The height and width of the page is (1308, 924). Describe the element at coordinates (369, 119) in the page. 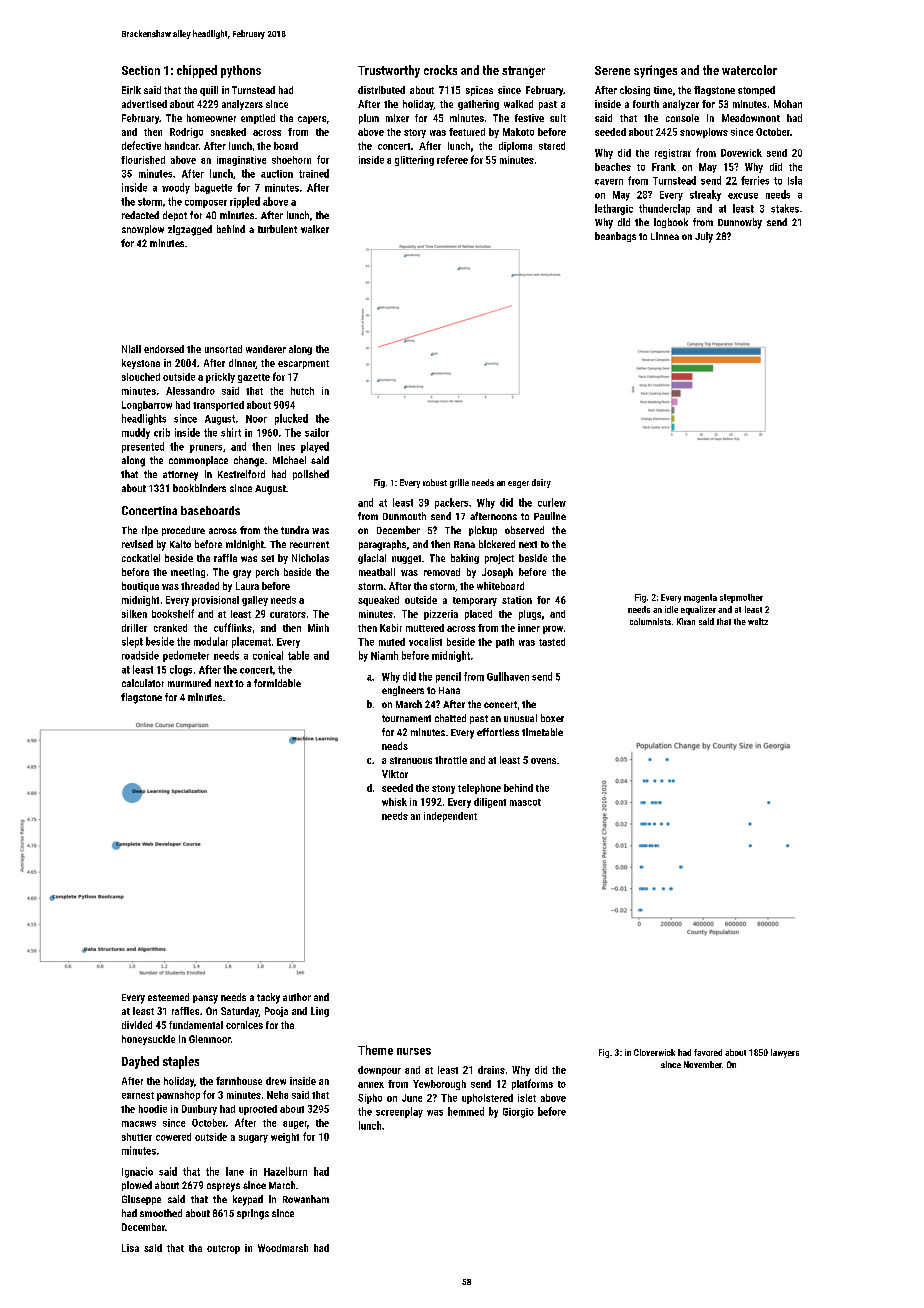

I see `plum` at that location.
